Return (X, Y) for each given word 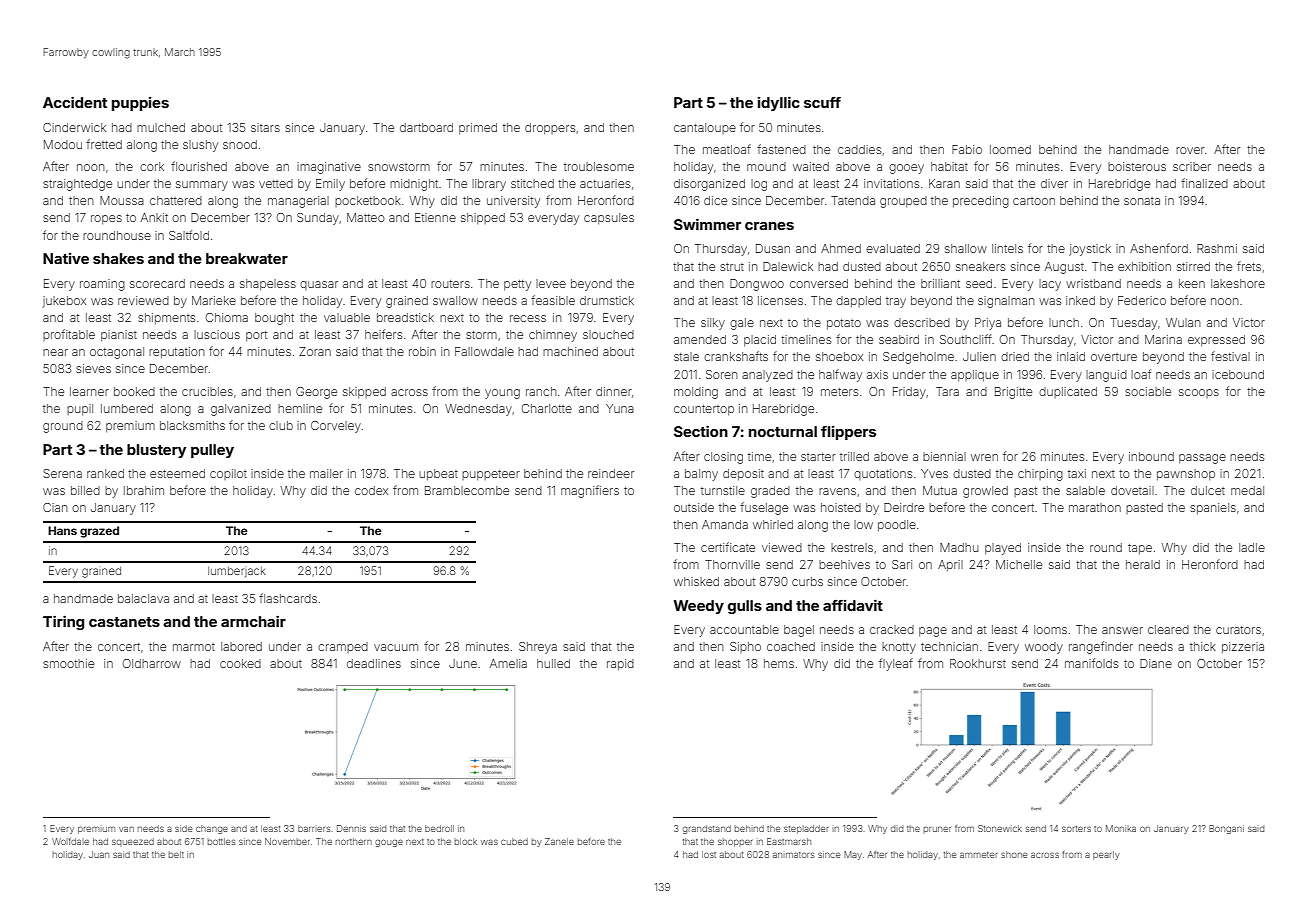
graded (770, 492)
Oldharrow (152, 663)
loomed (1010, 149)
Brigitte (1013, 393)
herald (1143, 564)
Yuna (620, 408)
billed (85, 490)
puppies (140, 104)
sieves (93, 368)
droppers (550, 129)
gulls (745, 607)
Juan (99, 854)
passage (1202, 459)
